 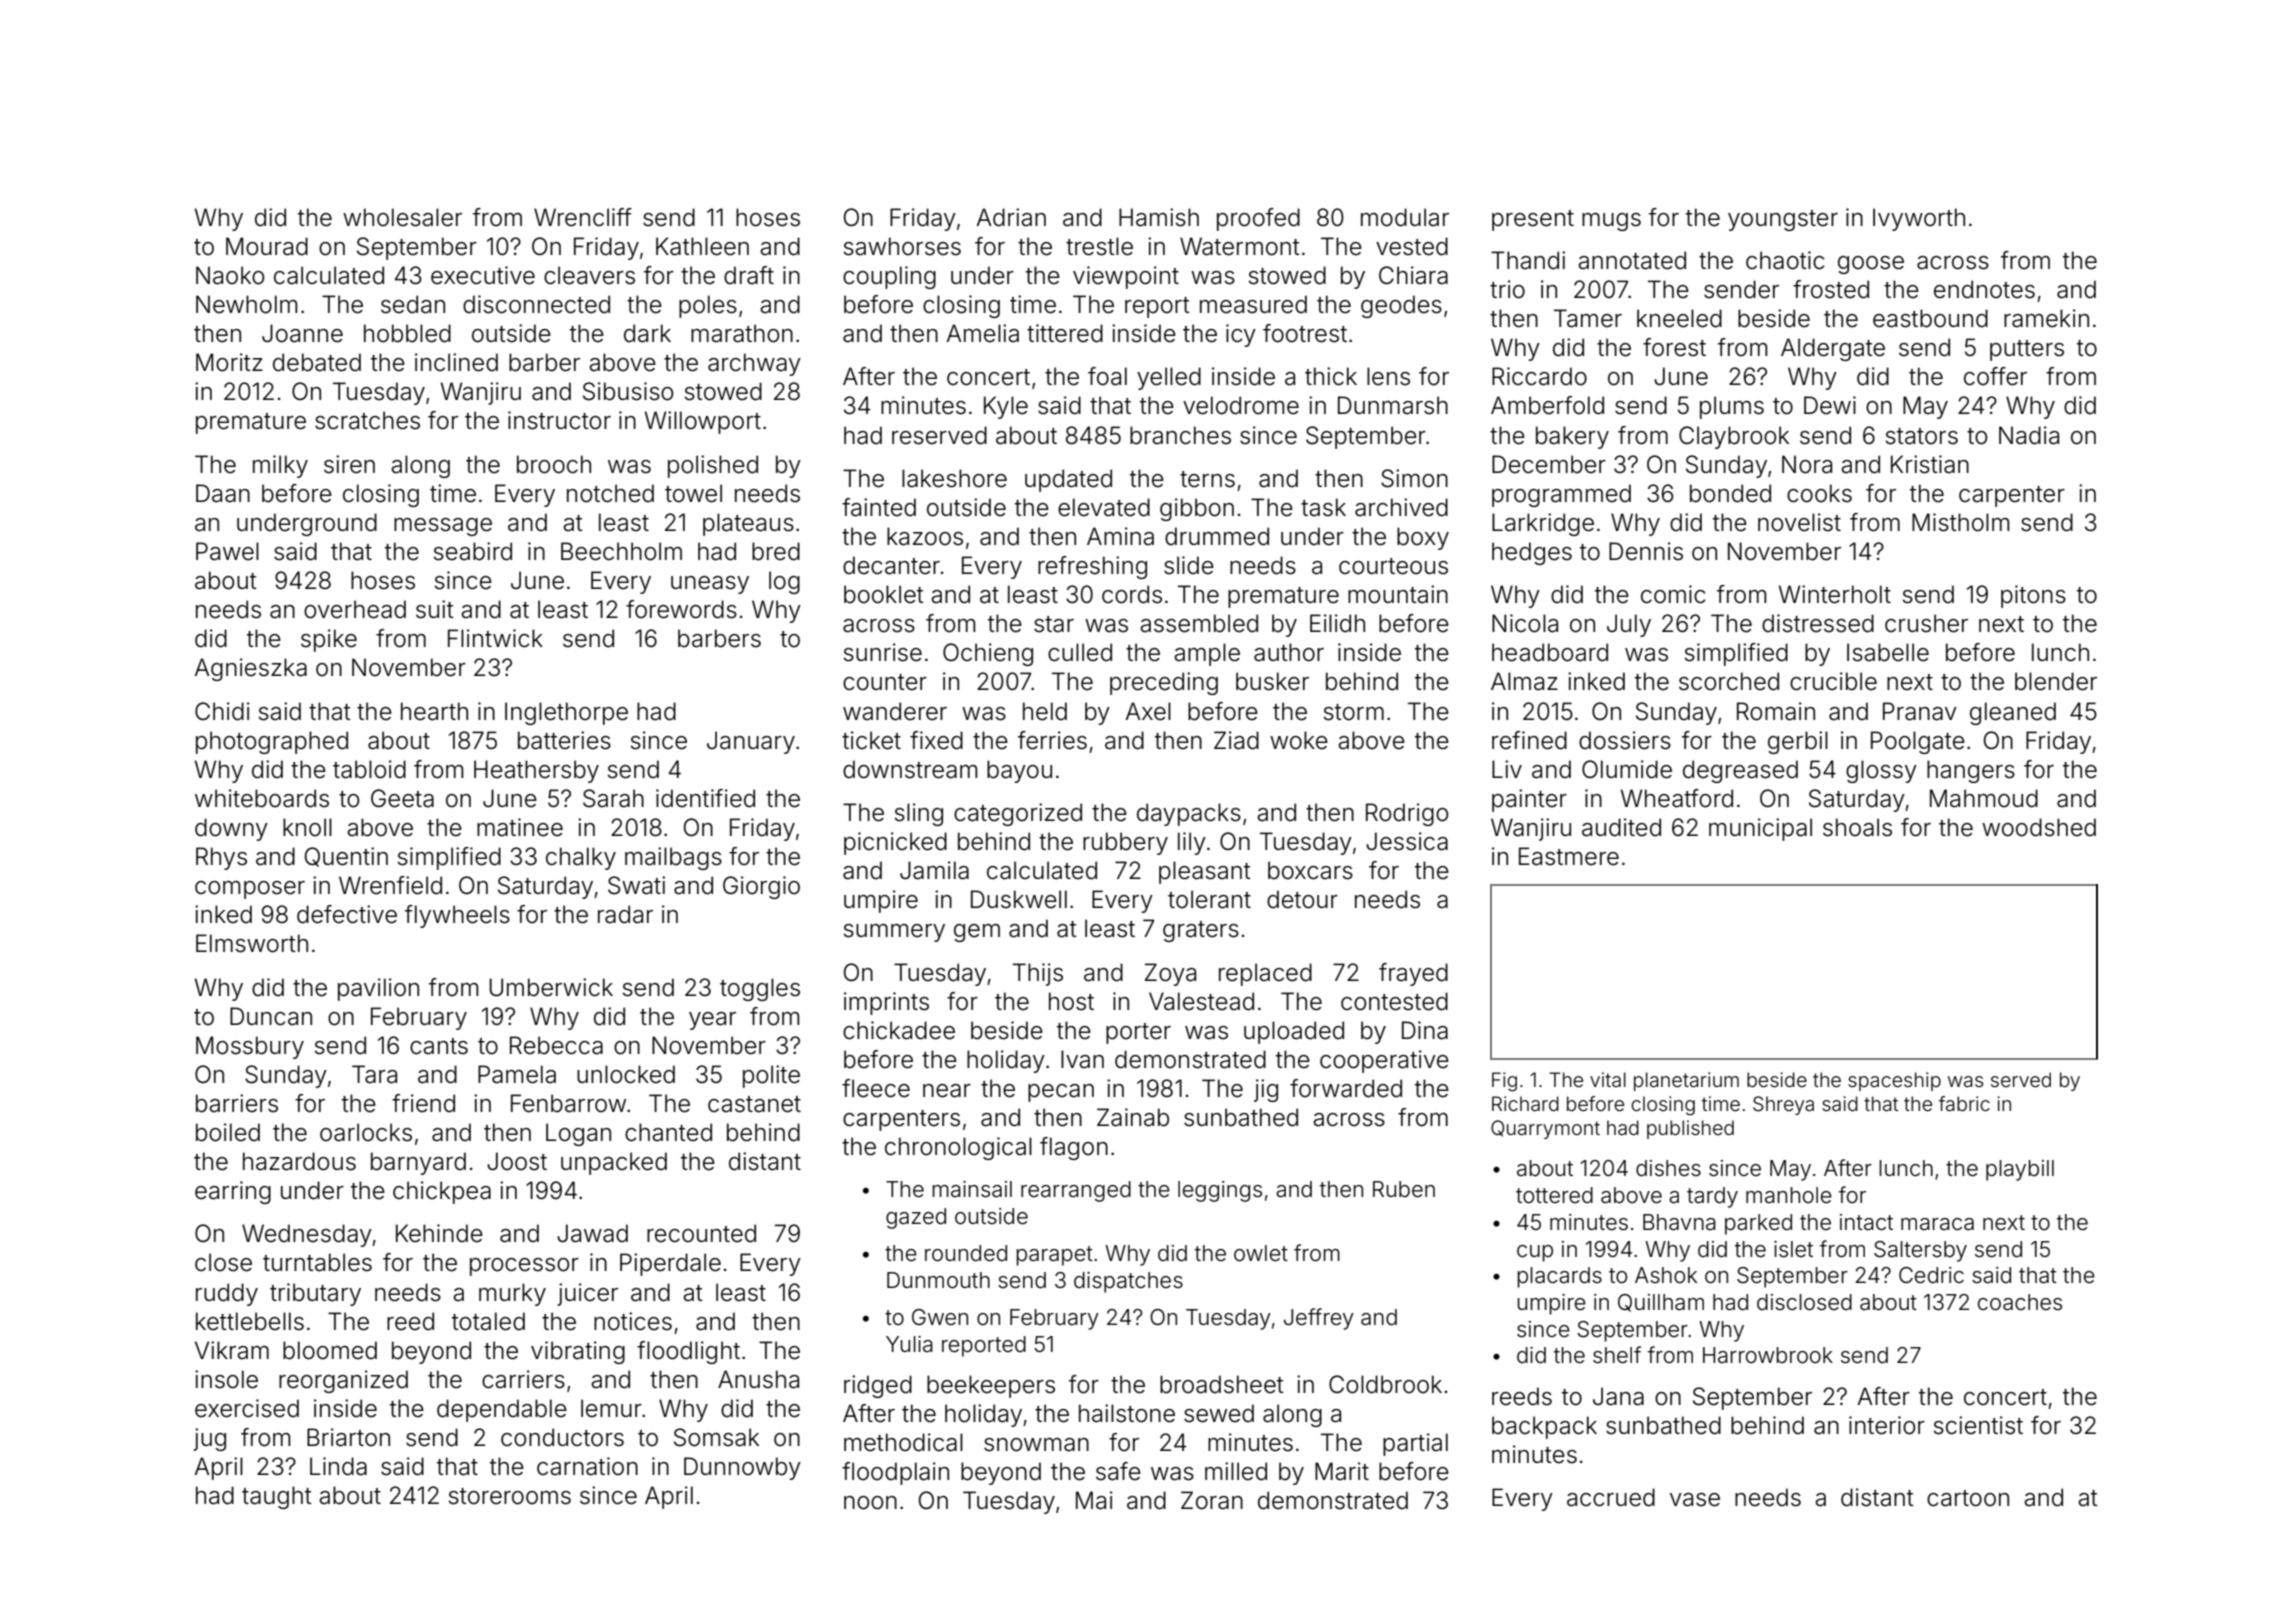 What do you see at coordinates (988, 654) in the image?
I see `Ochieng` at bounding box center [988, 654].
